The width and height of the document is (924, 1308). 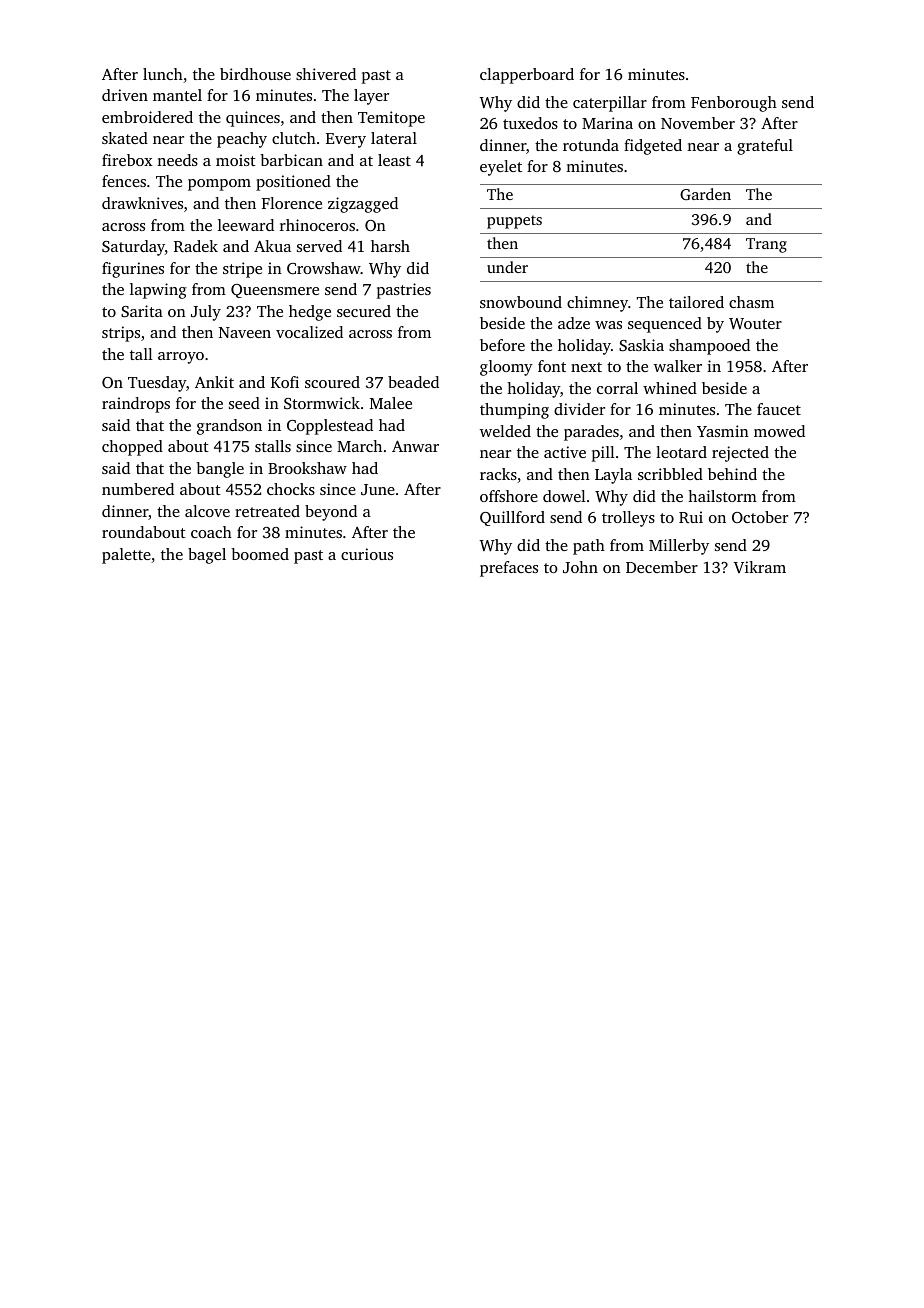 I want to click on birdhouse, so click(x=255, y=74).
